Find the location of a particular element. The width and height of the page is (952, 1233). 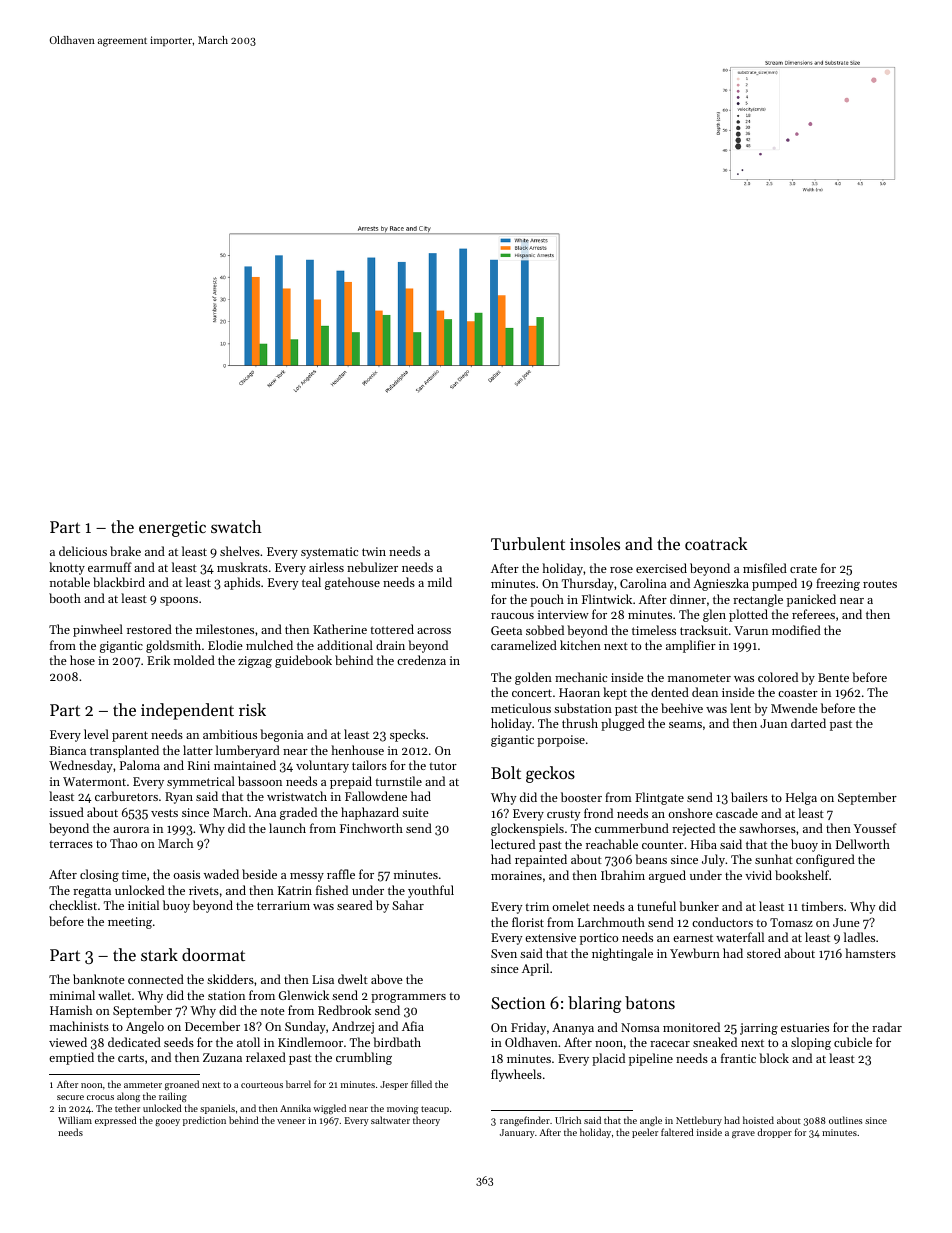

coatrack is located at coordinates (716, 543).
